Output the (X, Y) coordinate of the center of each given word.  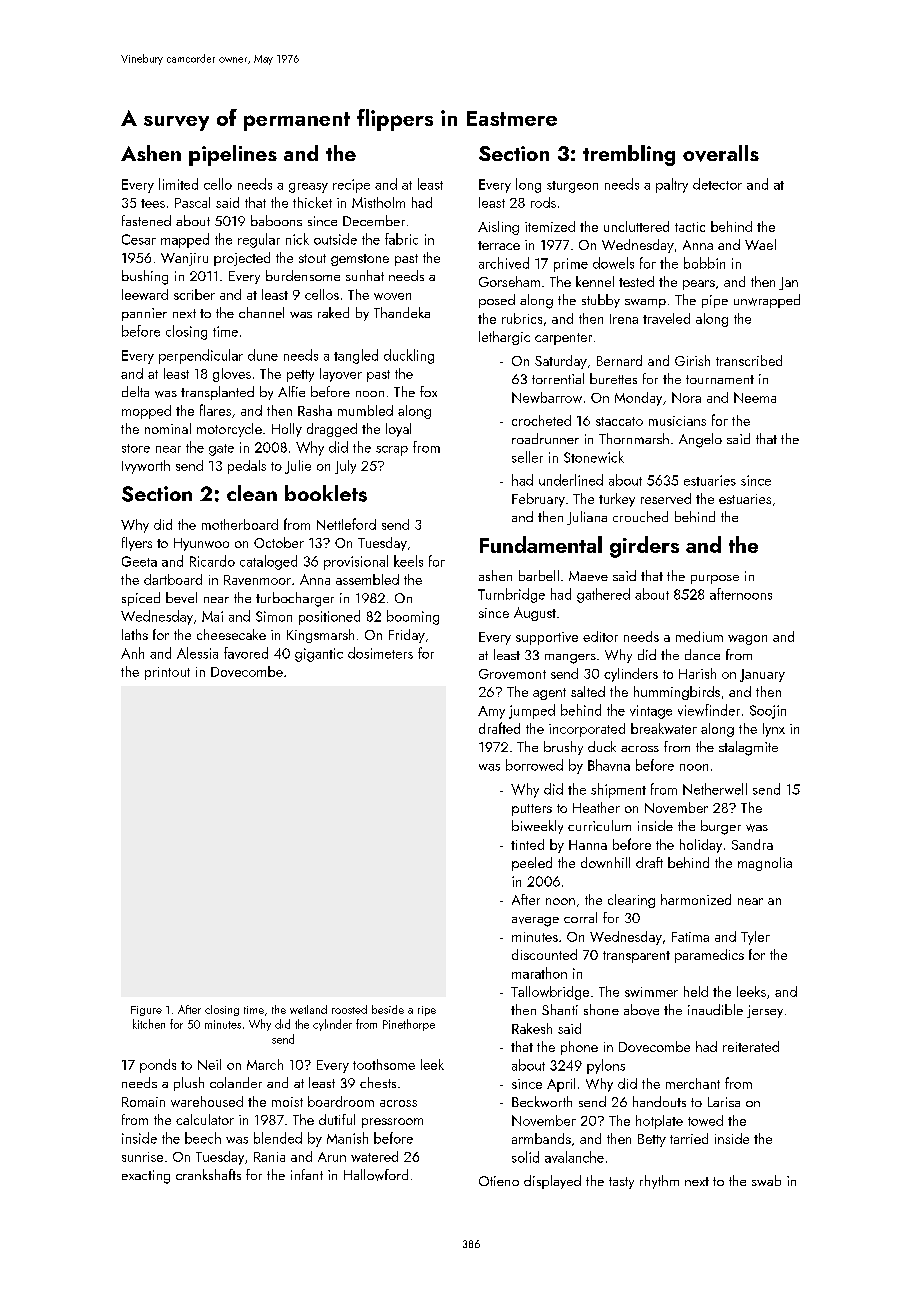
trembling (629, 155)
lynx (774, 730)
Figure (146, 1011)
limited (178, 184)
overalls (721, 153)
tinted (527, 844)
